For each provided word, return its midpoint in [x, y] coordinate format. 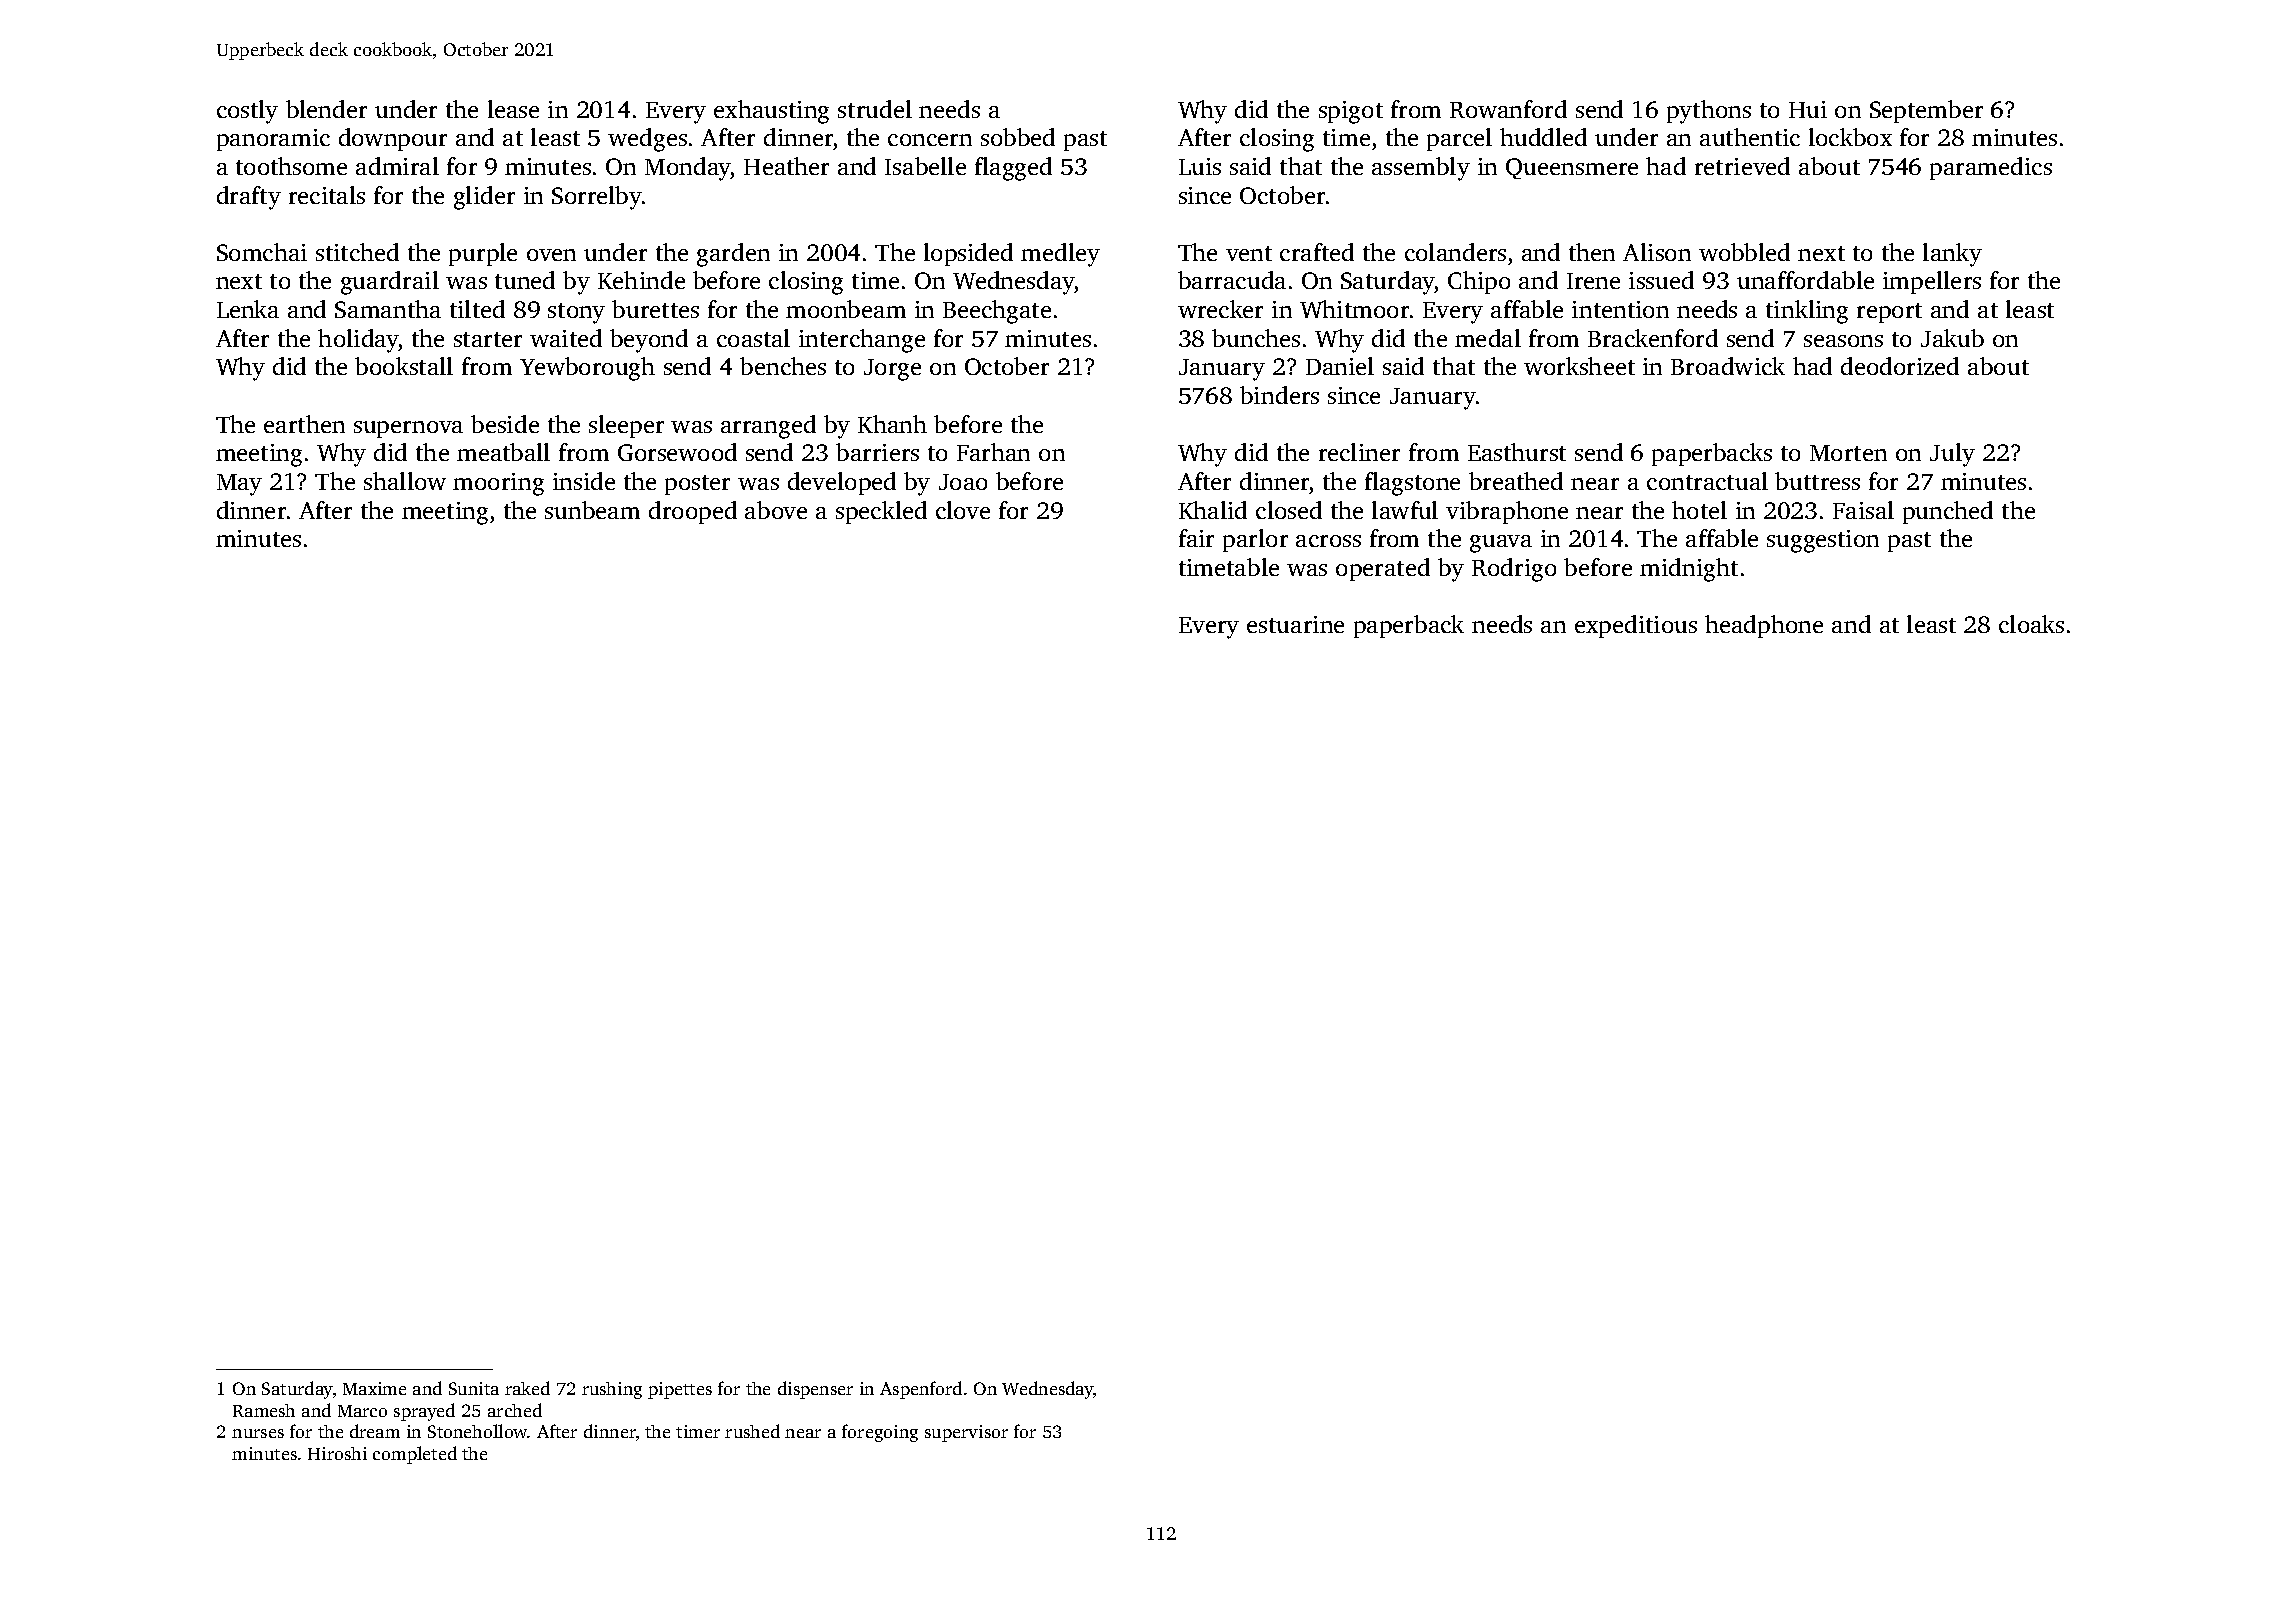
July [1952, 455]
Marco [362, 1411]
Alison [1657, 252]
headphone [1764, 626]
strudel [875, 109]
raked [527, 1388]
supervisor [966, 1433]
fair [1196, 538]
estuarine [1295, 624]
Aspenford [921, 1390]
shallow [405, 481]
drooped [693, 512]
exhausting [771, 112]
